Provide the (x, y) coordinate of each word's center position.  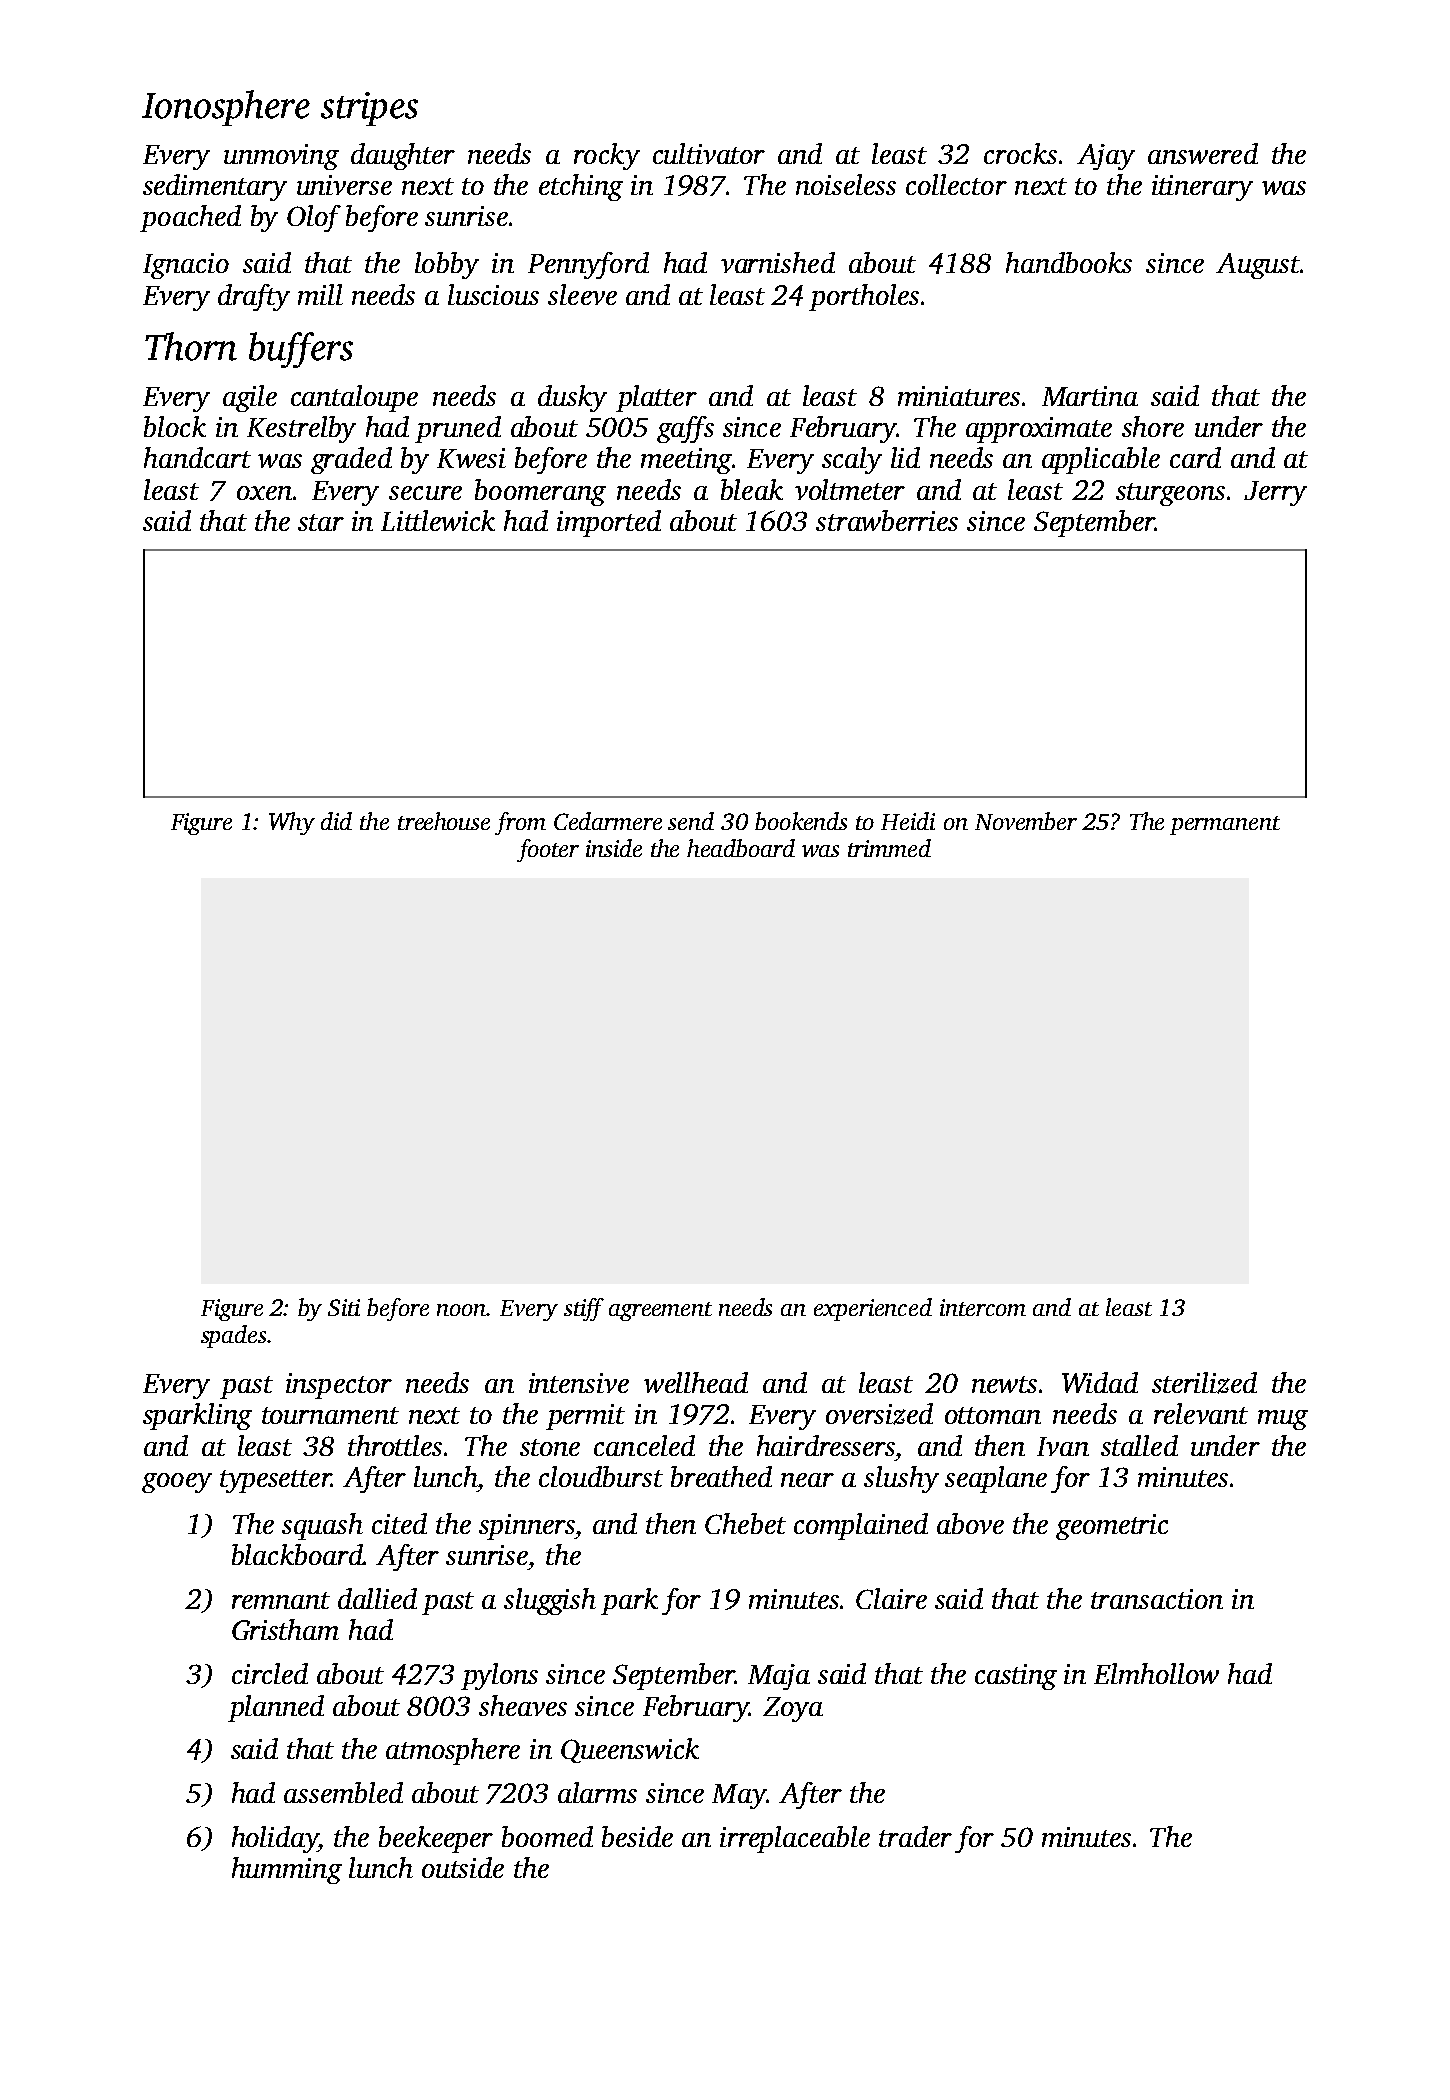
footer (548, 850)
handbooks (1069, 262)
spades (233, 1336)
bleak (752, 489)
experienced (873, 1309)
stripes (369, 109)
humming (287, 1870)
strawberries (887, 520)
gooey (177, 1483)
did (336, 821)
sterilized (1204, 1383)
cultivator (709, 153)
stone (550, 1447)
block (175, 426)
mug (1283, 1420)
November (1026, 821)
